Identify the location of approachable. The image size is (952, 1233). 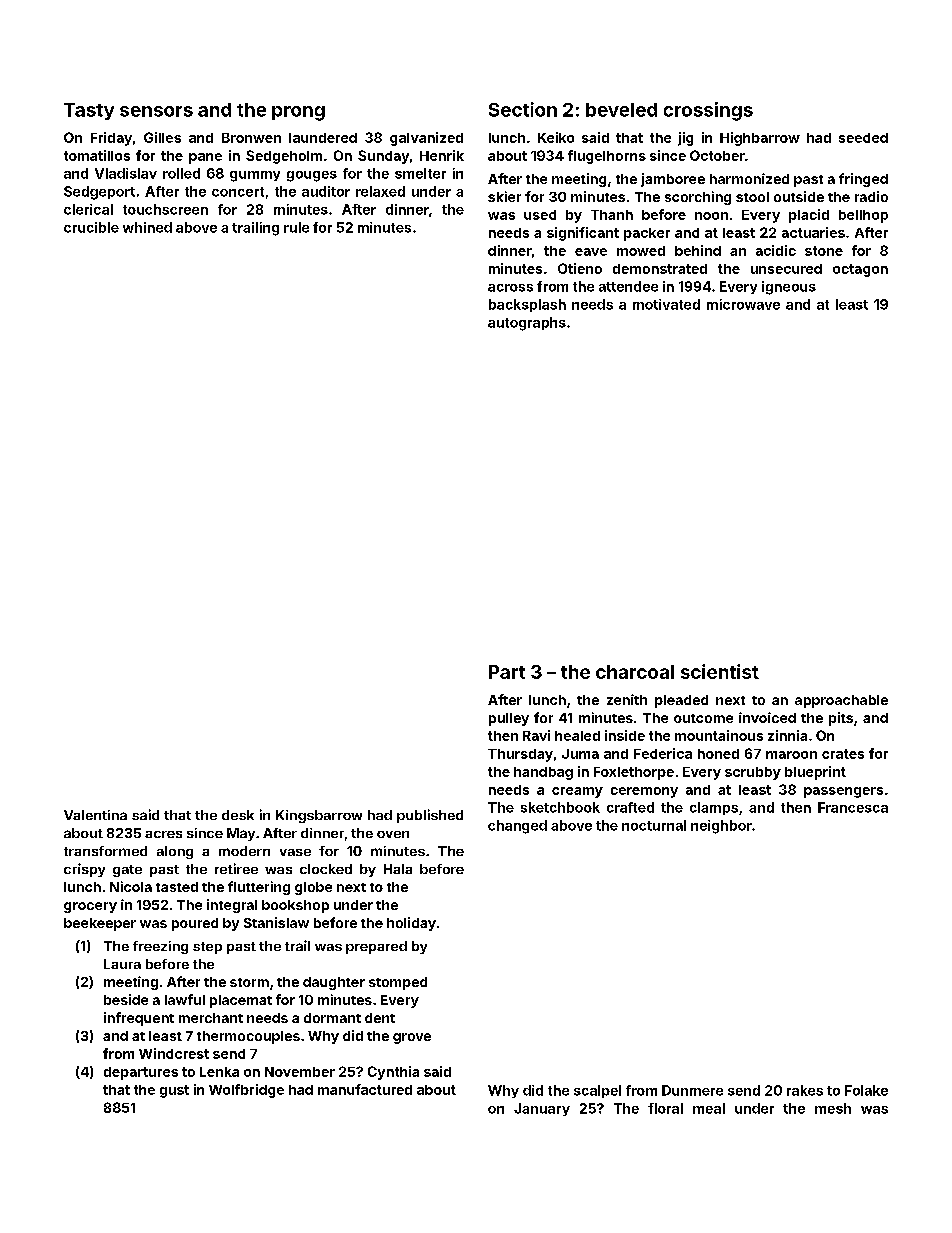
(841, 701).
